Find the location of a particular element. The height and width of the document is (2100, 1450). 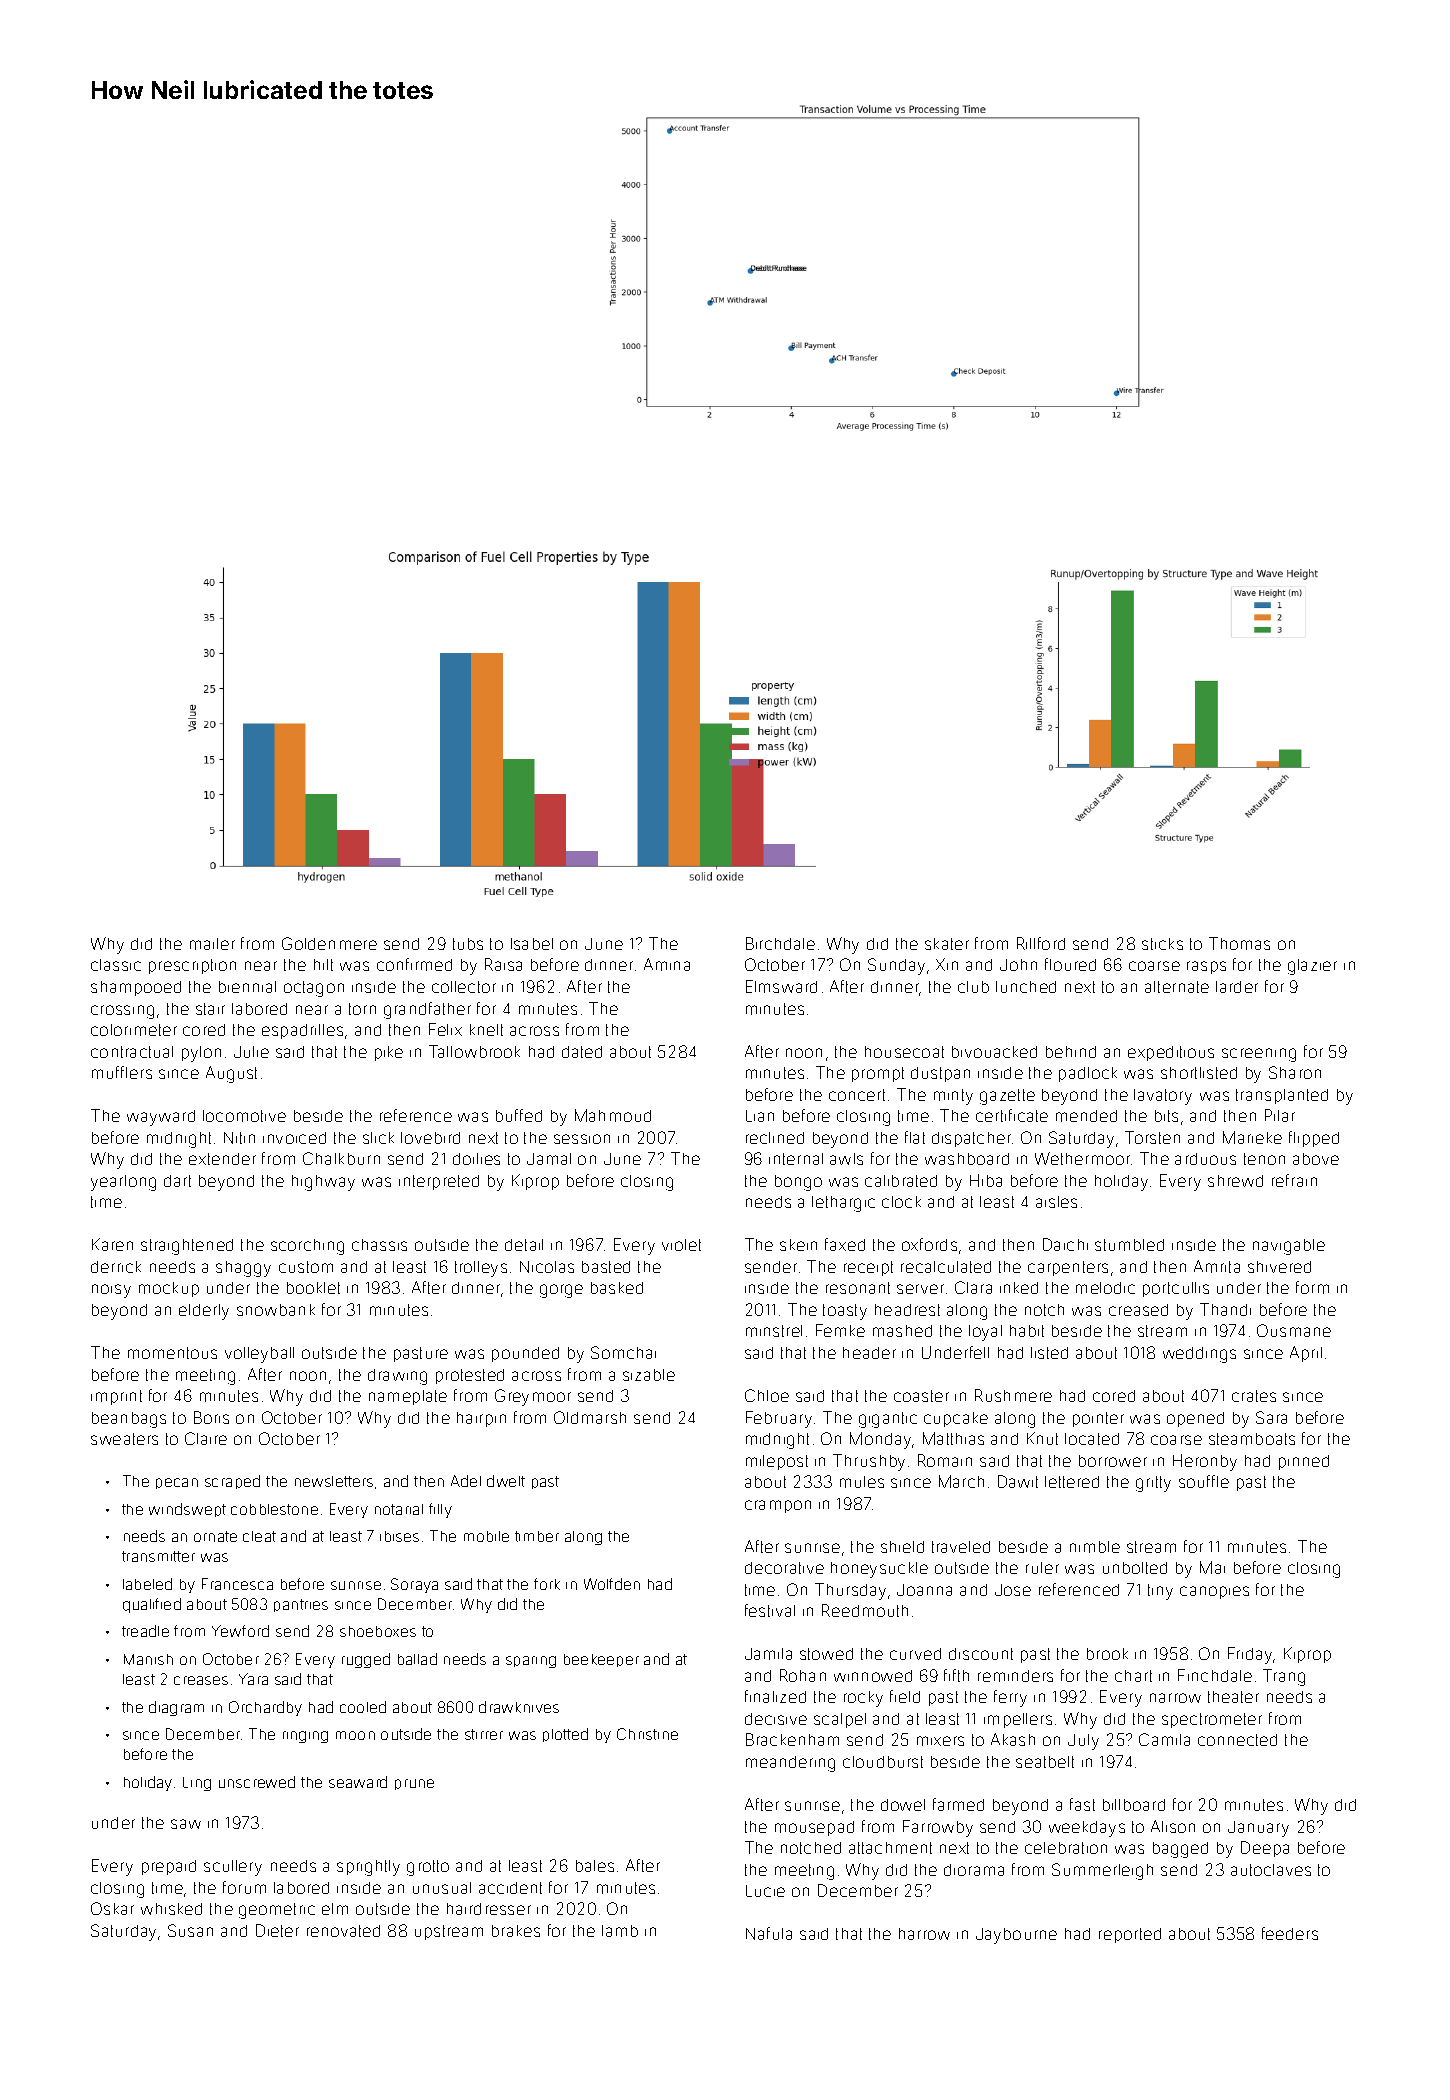

Mahmoud is located at coordinates (613, 1115).
